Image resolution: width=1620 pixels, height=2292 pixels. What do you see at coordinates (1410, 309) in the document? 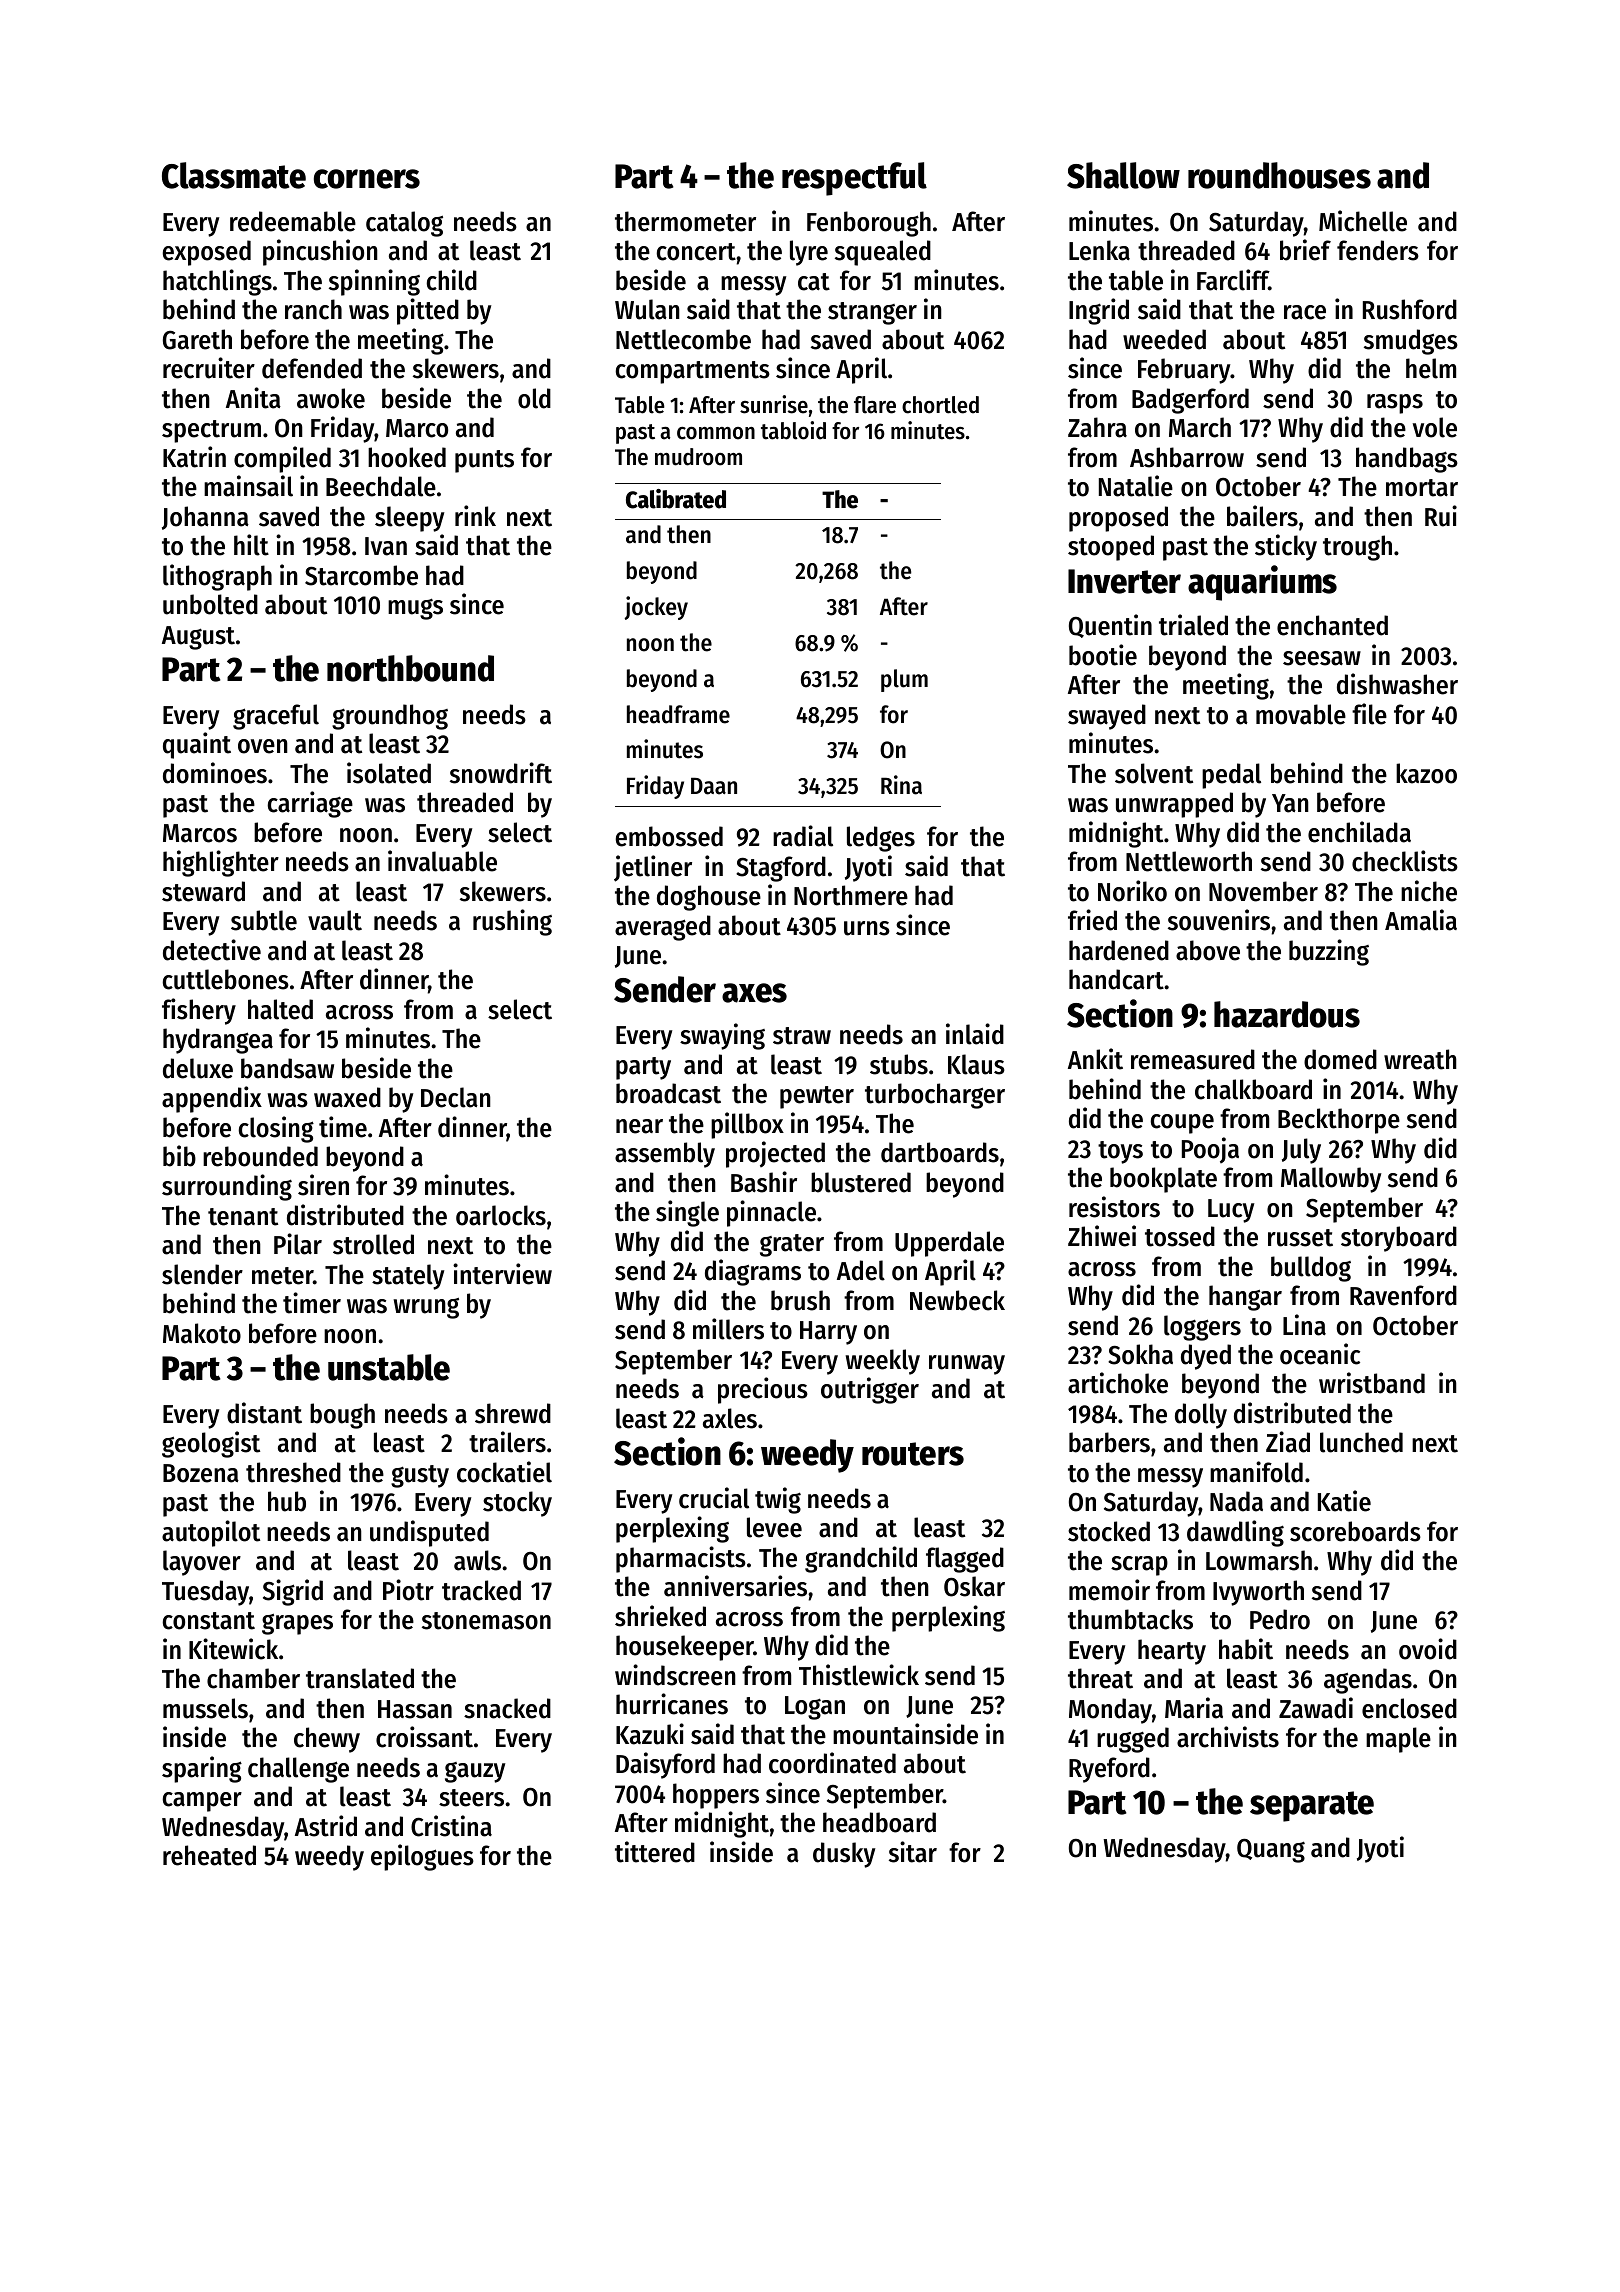
I see `Rushford` at bounding box center [1410, 309].
